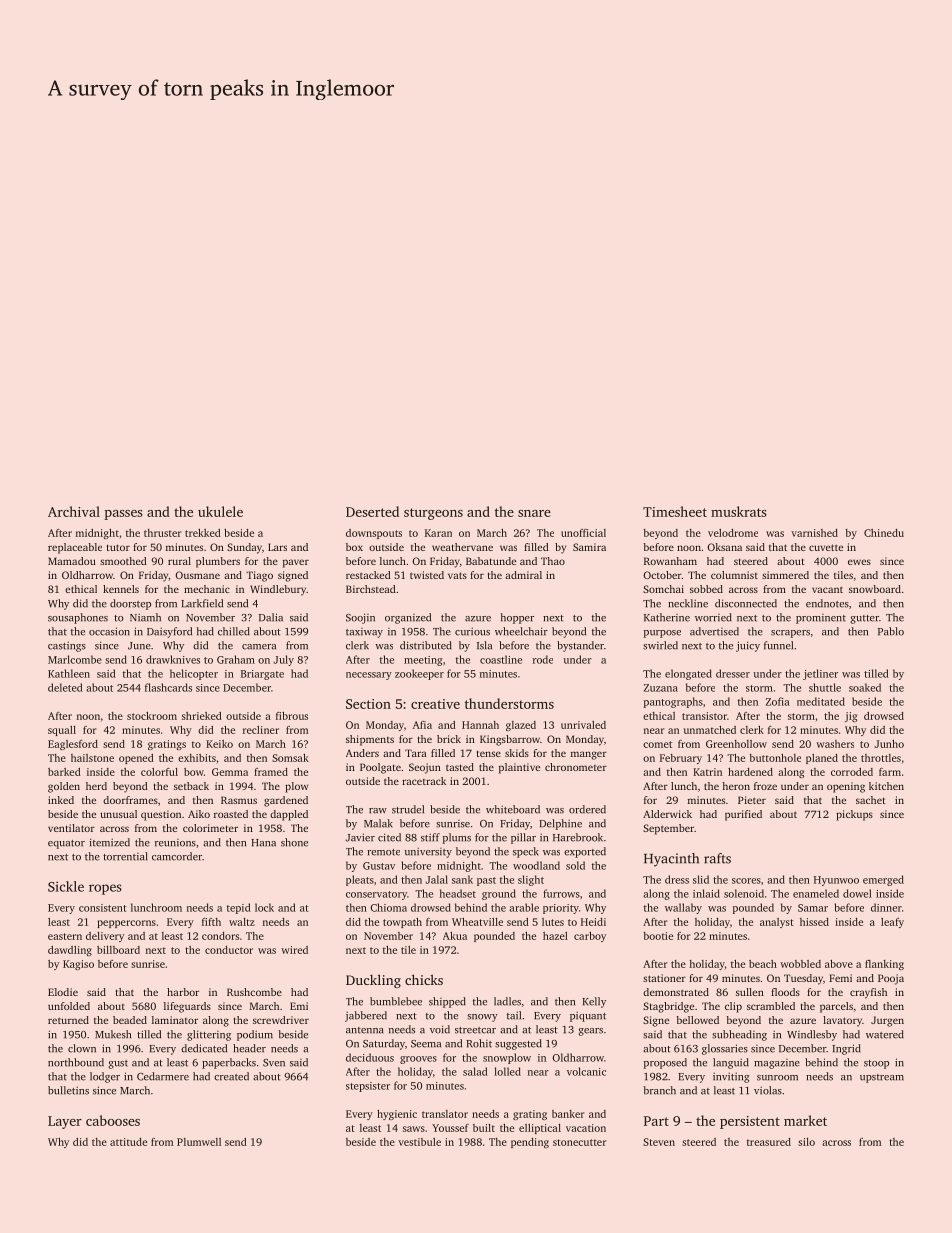 This screenshot has width=952, height=1233. What do you see at coordinates (814, 922) in the screenshot?
I see `hissed` at bounding box center [814, 922].
